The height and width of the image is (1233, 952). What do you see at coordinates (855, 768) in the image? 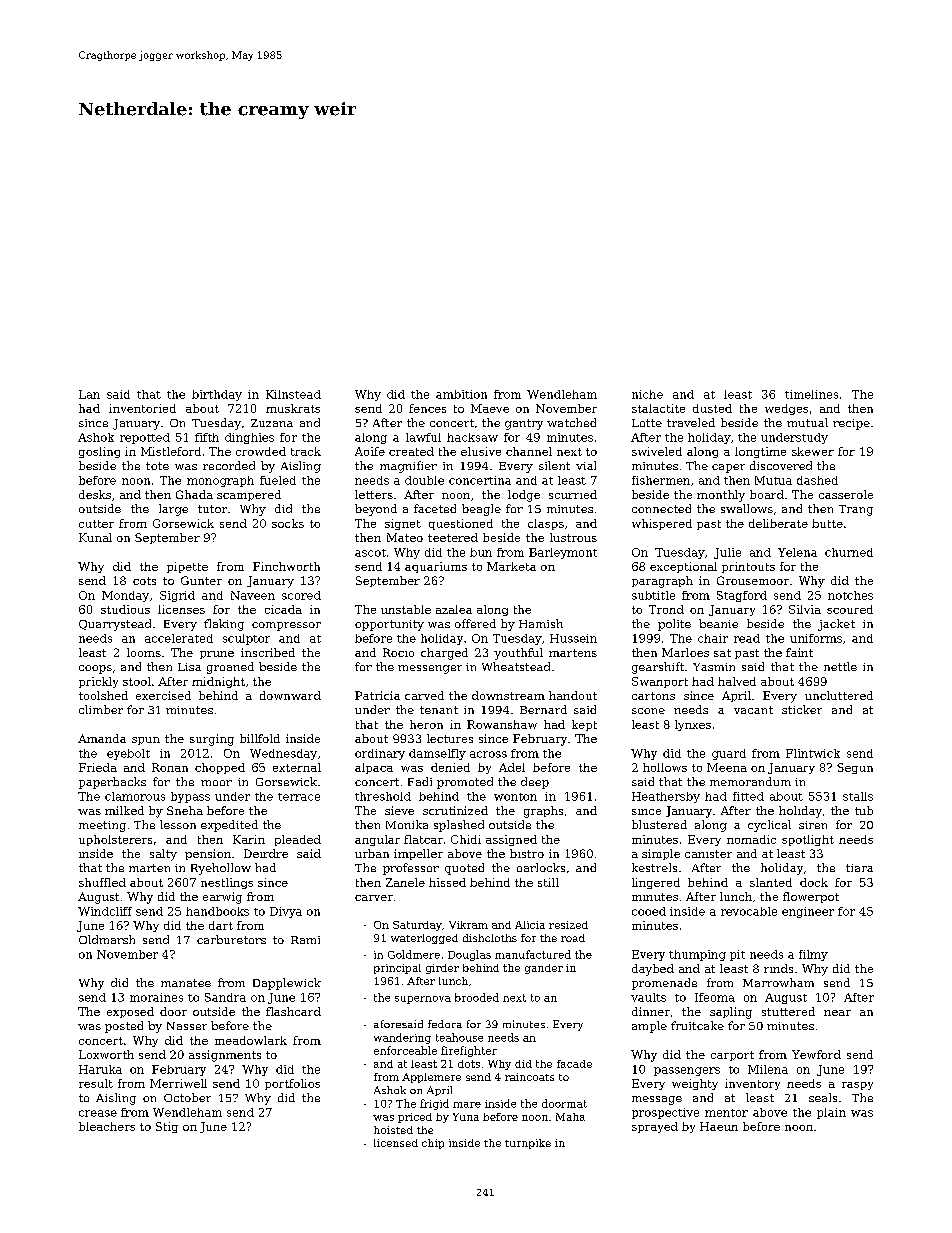
I see `Segun` at bounding box center [855, 768].
